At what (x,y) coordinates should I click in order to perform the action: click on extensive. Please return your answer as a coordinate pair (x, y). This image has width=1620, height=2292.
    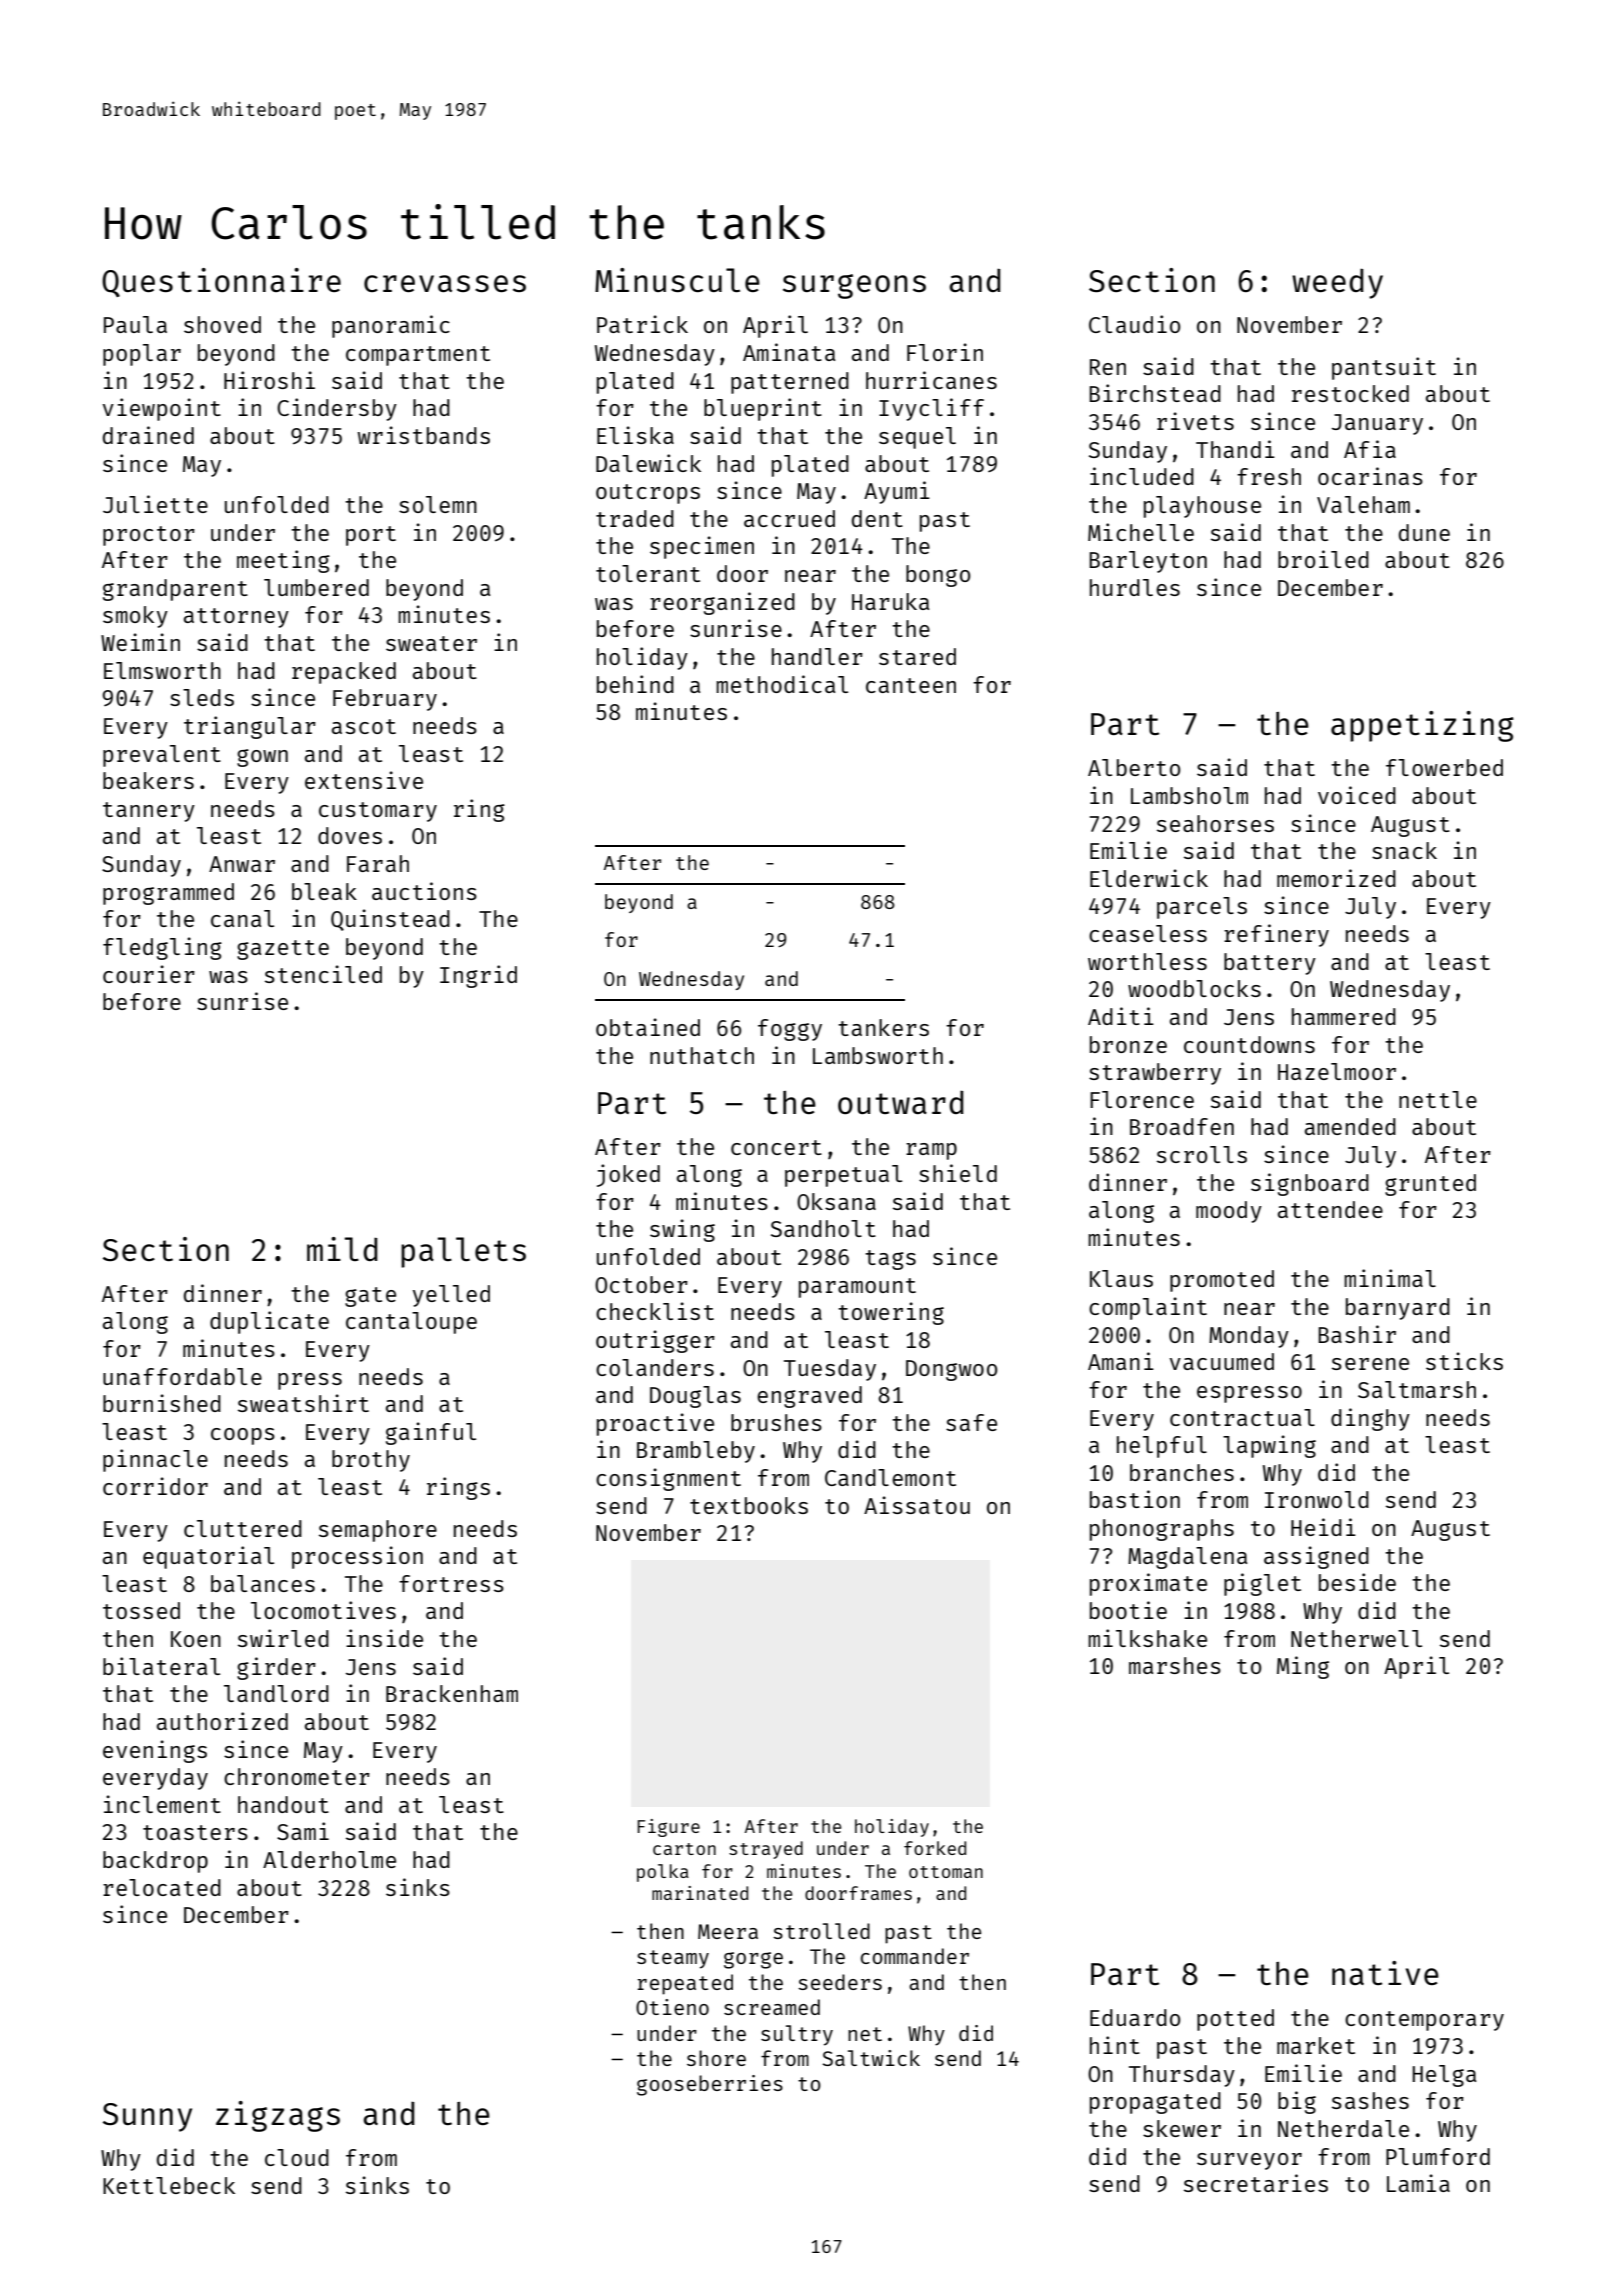
    Looking at the image, I should click on (364, 780).
